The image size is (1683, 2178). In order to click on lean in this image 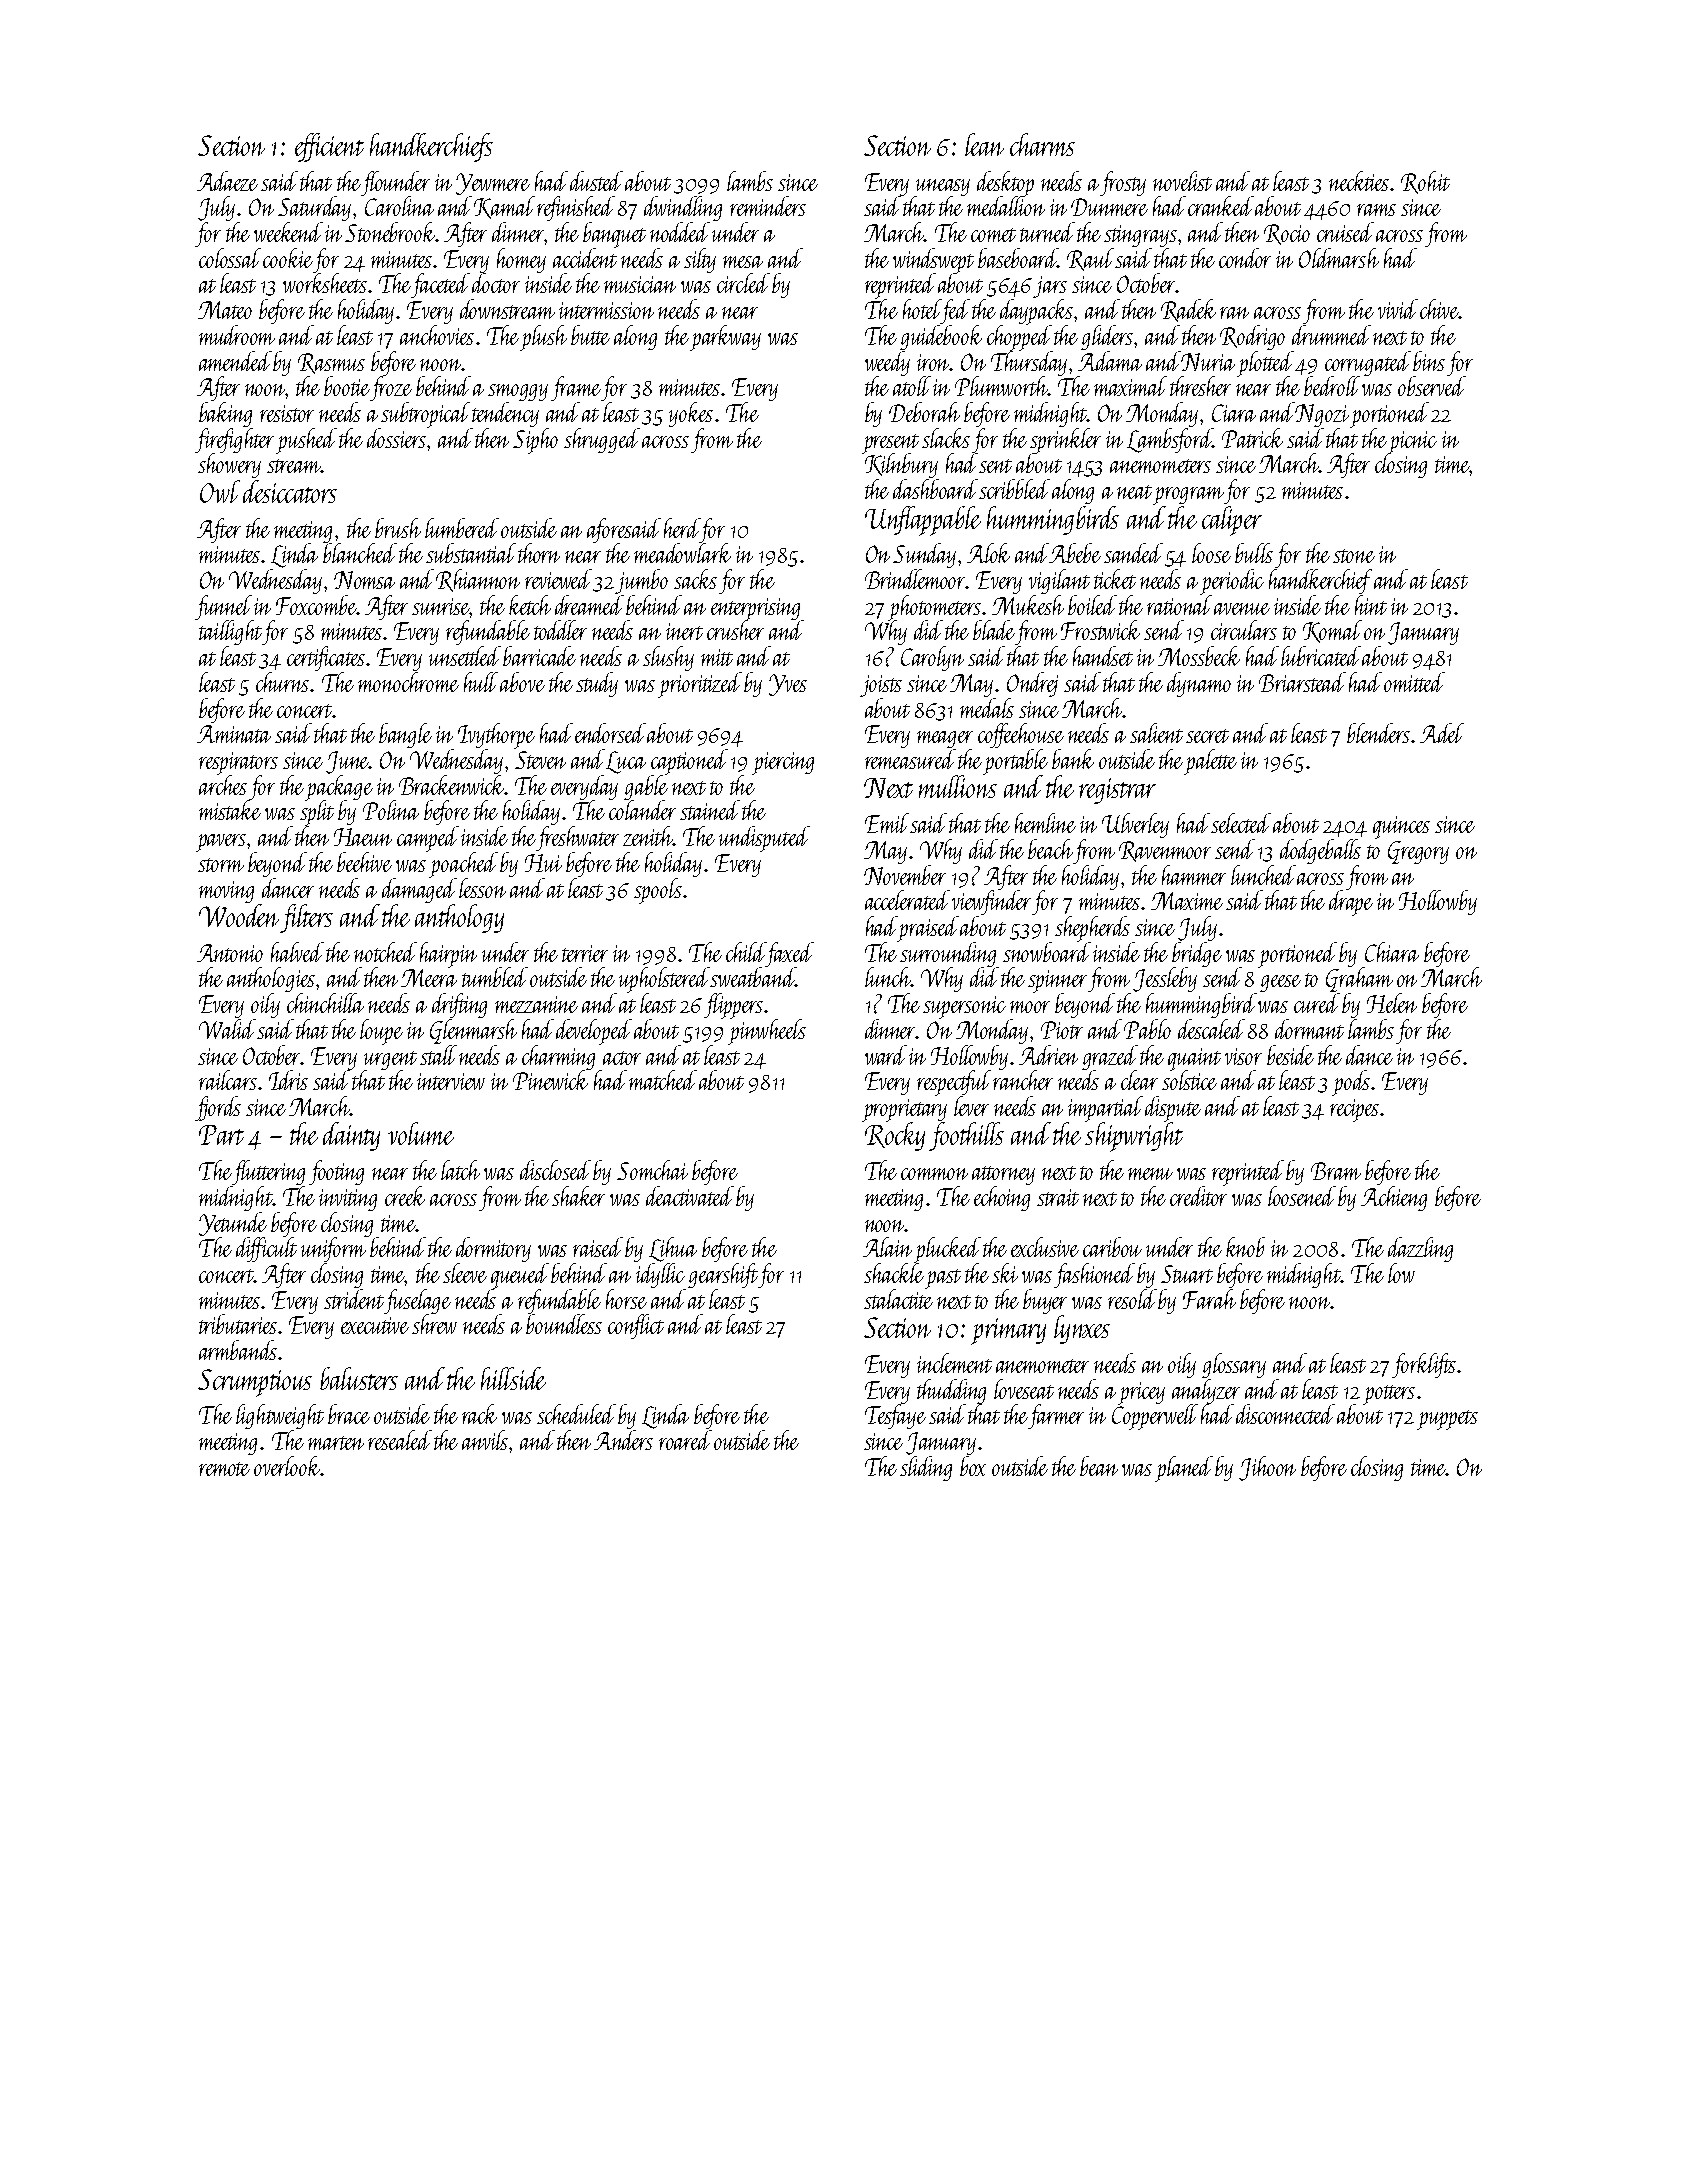, I will do `click(984, 144)`.
